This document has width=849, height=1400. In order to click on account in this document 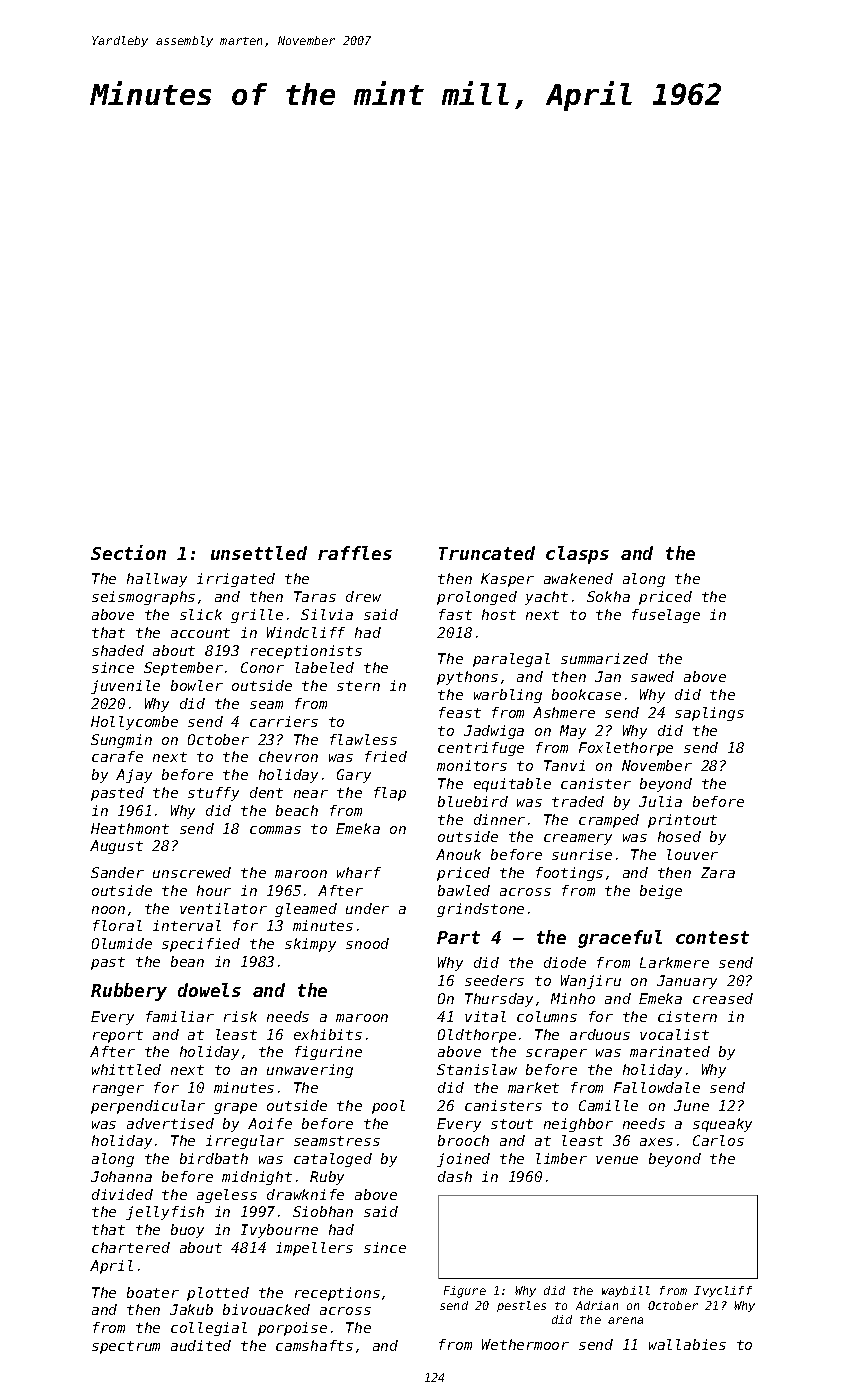, I will do `click(200, 633)`.
